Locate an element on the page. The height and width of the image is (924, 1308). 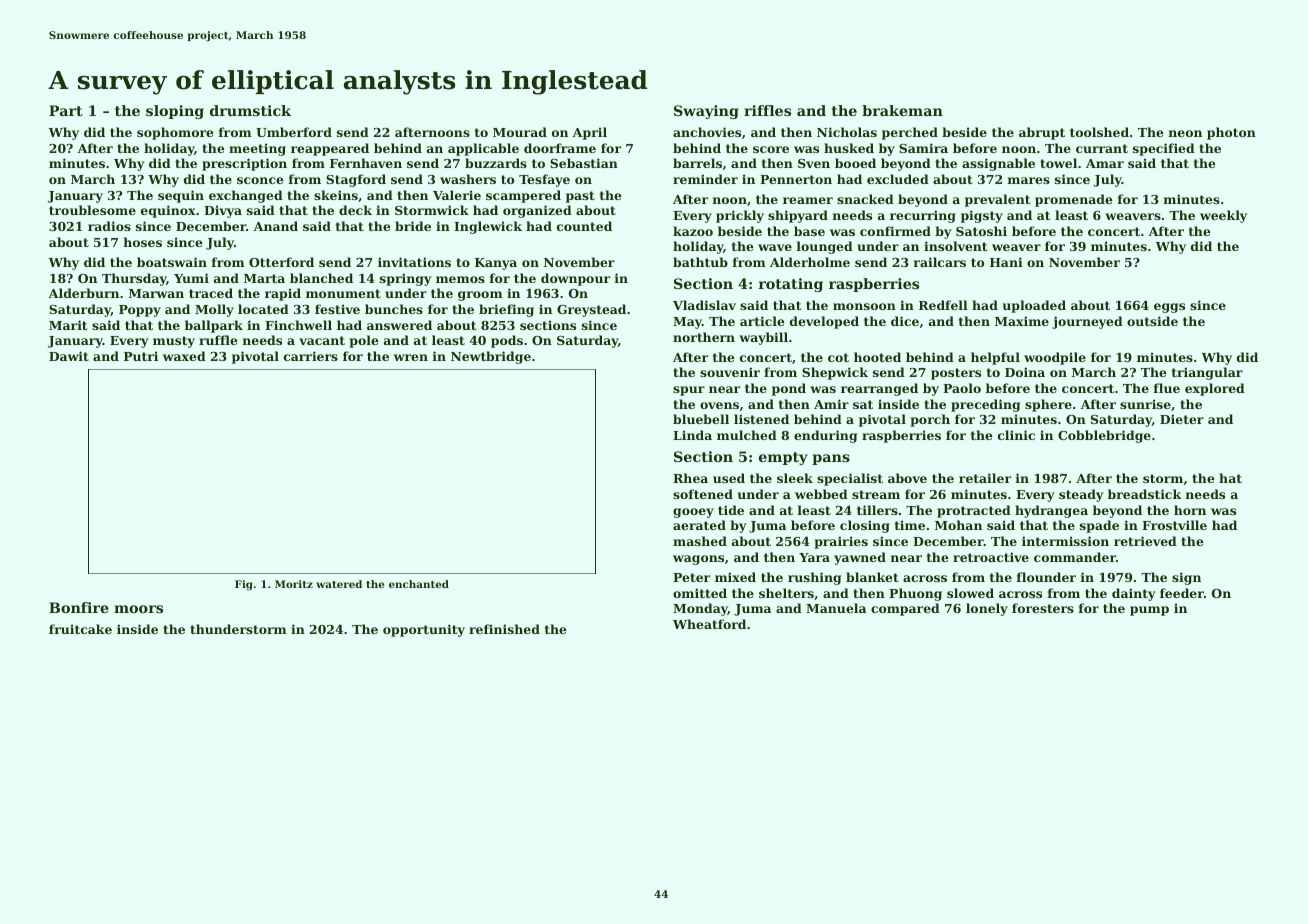
Tesfaye is located at coordinates (544, 180).
